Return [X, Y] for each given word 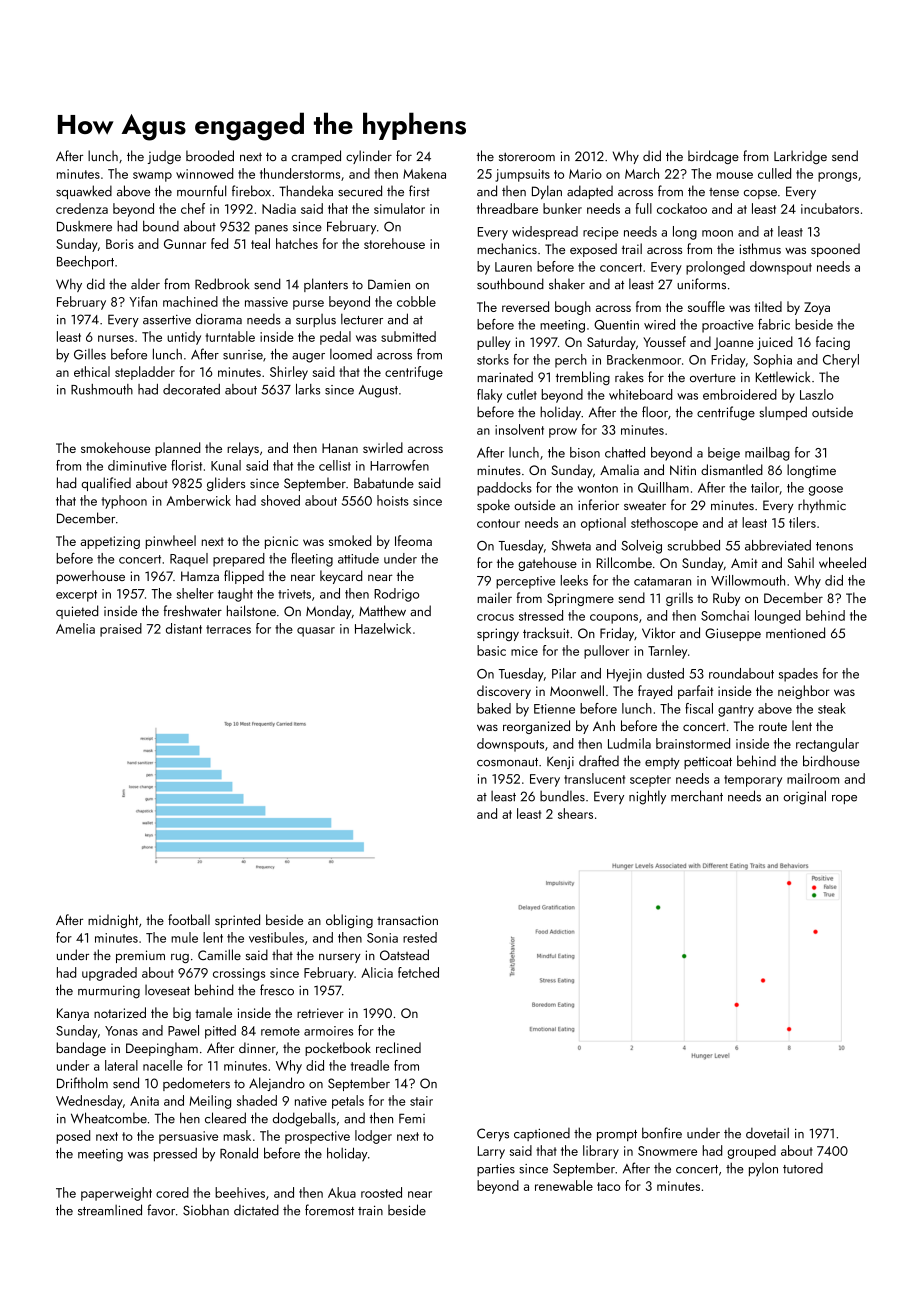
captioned [542, 1134]
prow [563, 433]
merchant [697, 796]
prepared [239, 560]
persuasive [188, 1137]
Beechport [85, 263]
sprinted [237, 921]
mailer [494, 597]
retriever [320, 1013]
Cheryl [841, 361]
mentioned [795, 632]
